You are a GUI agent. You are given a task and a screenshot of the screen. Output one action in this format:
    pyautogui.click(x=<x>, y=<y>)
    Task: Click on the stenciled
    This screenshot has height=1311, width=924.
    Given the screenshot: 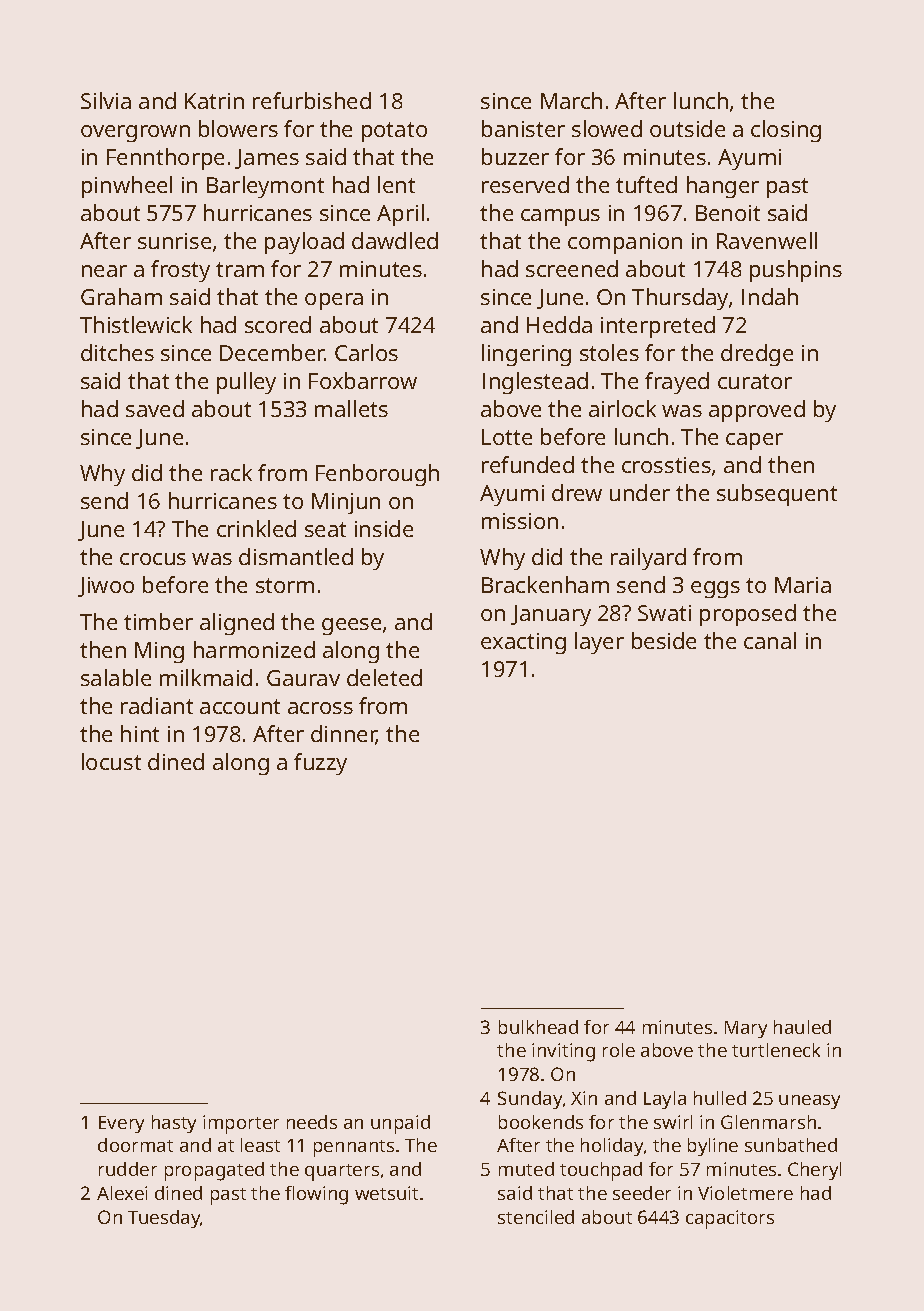 What is the action you would take?
    pyautogui.click(x=536, y=1217)
